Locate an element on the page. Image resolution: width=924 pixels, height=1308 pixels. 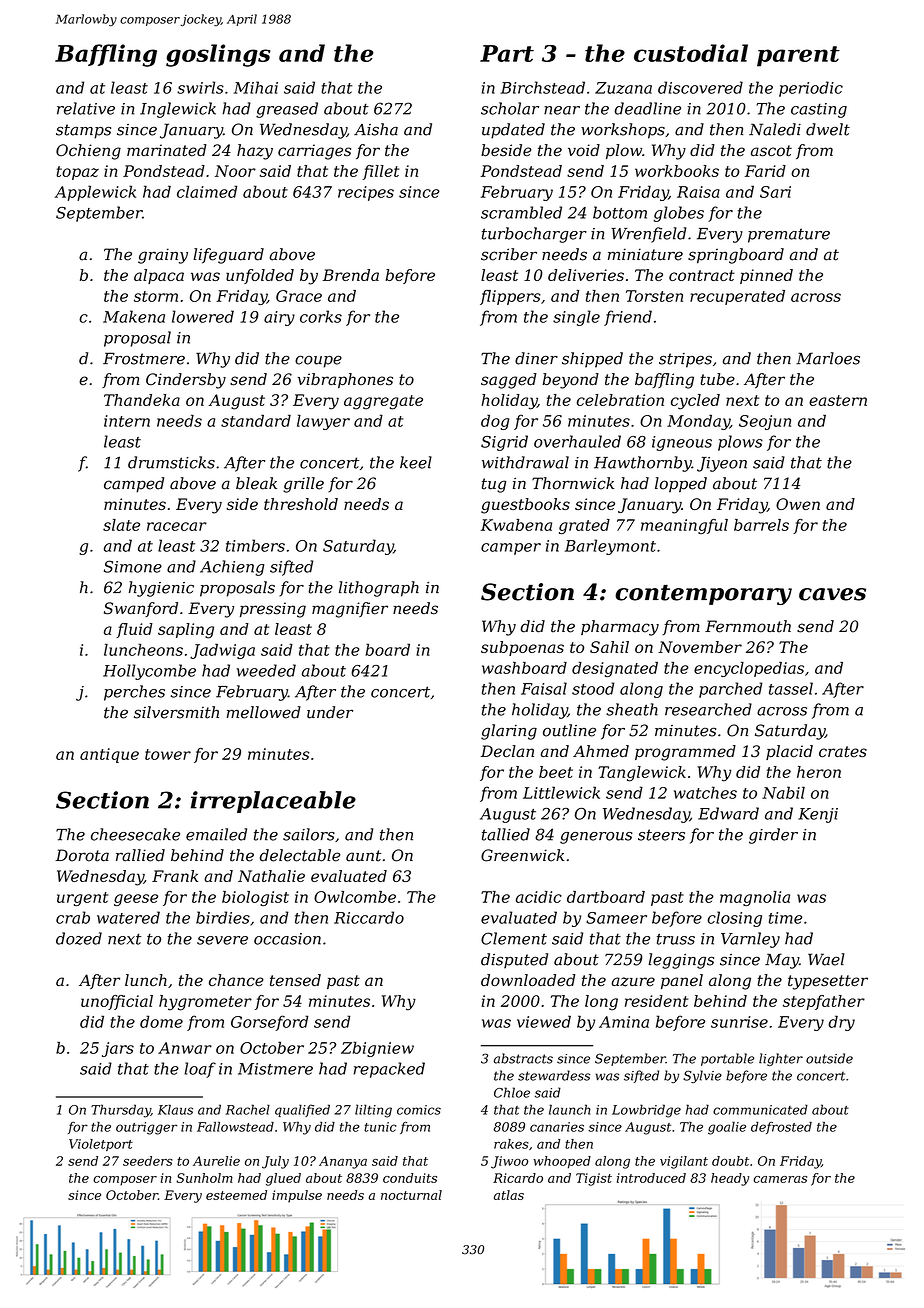
pharmacy is located at coordinates (620, 628).
